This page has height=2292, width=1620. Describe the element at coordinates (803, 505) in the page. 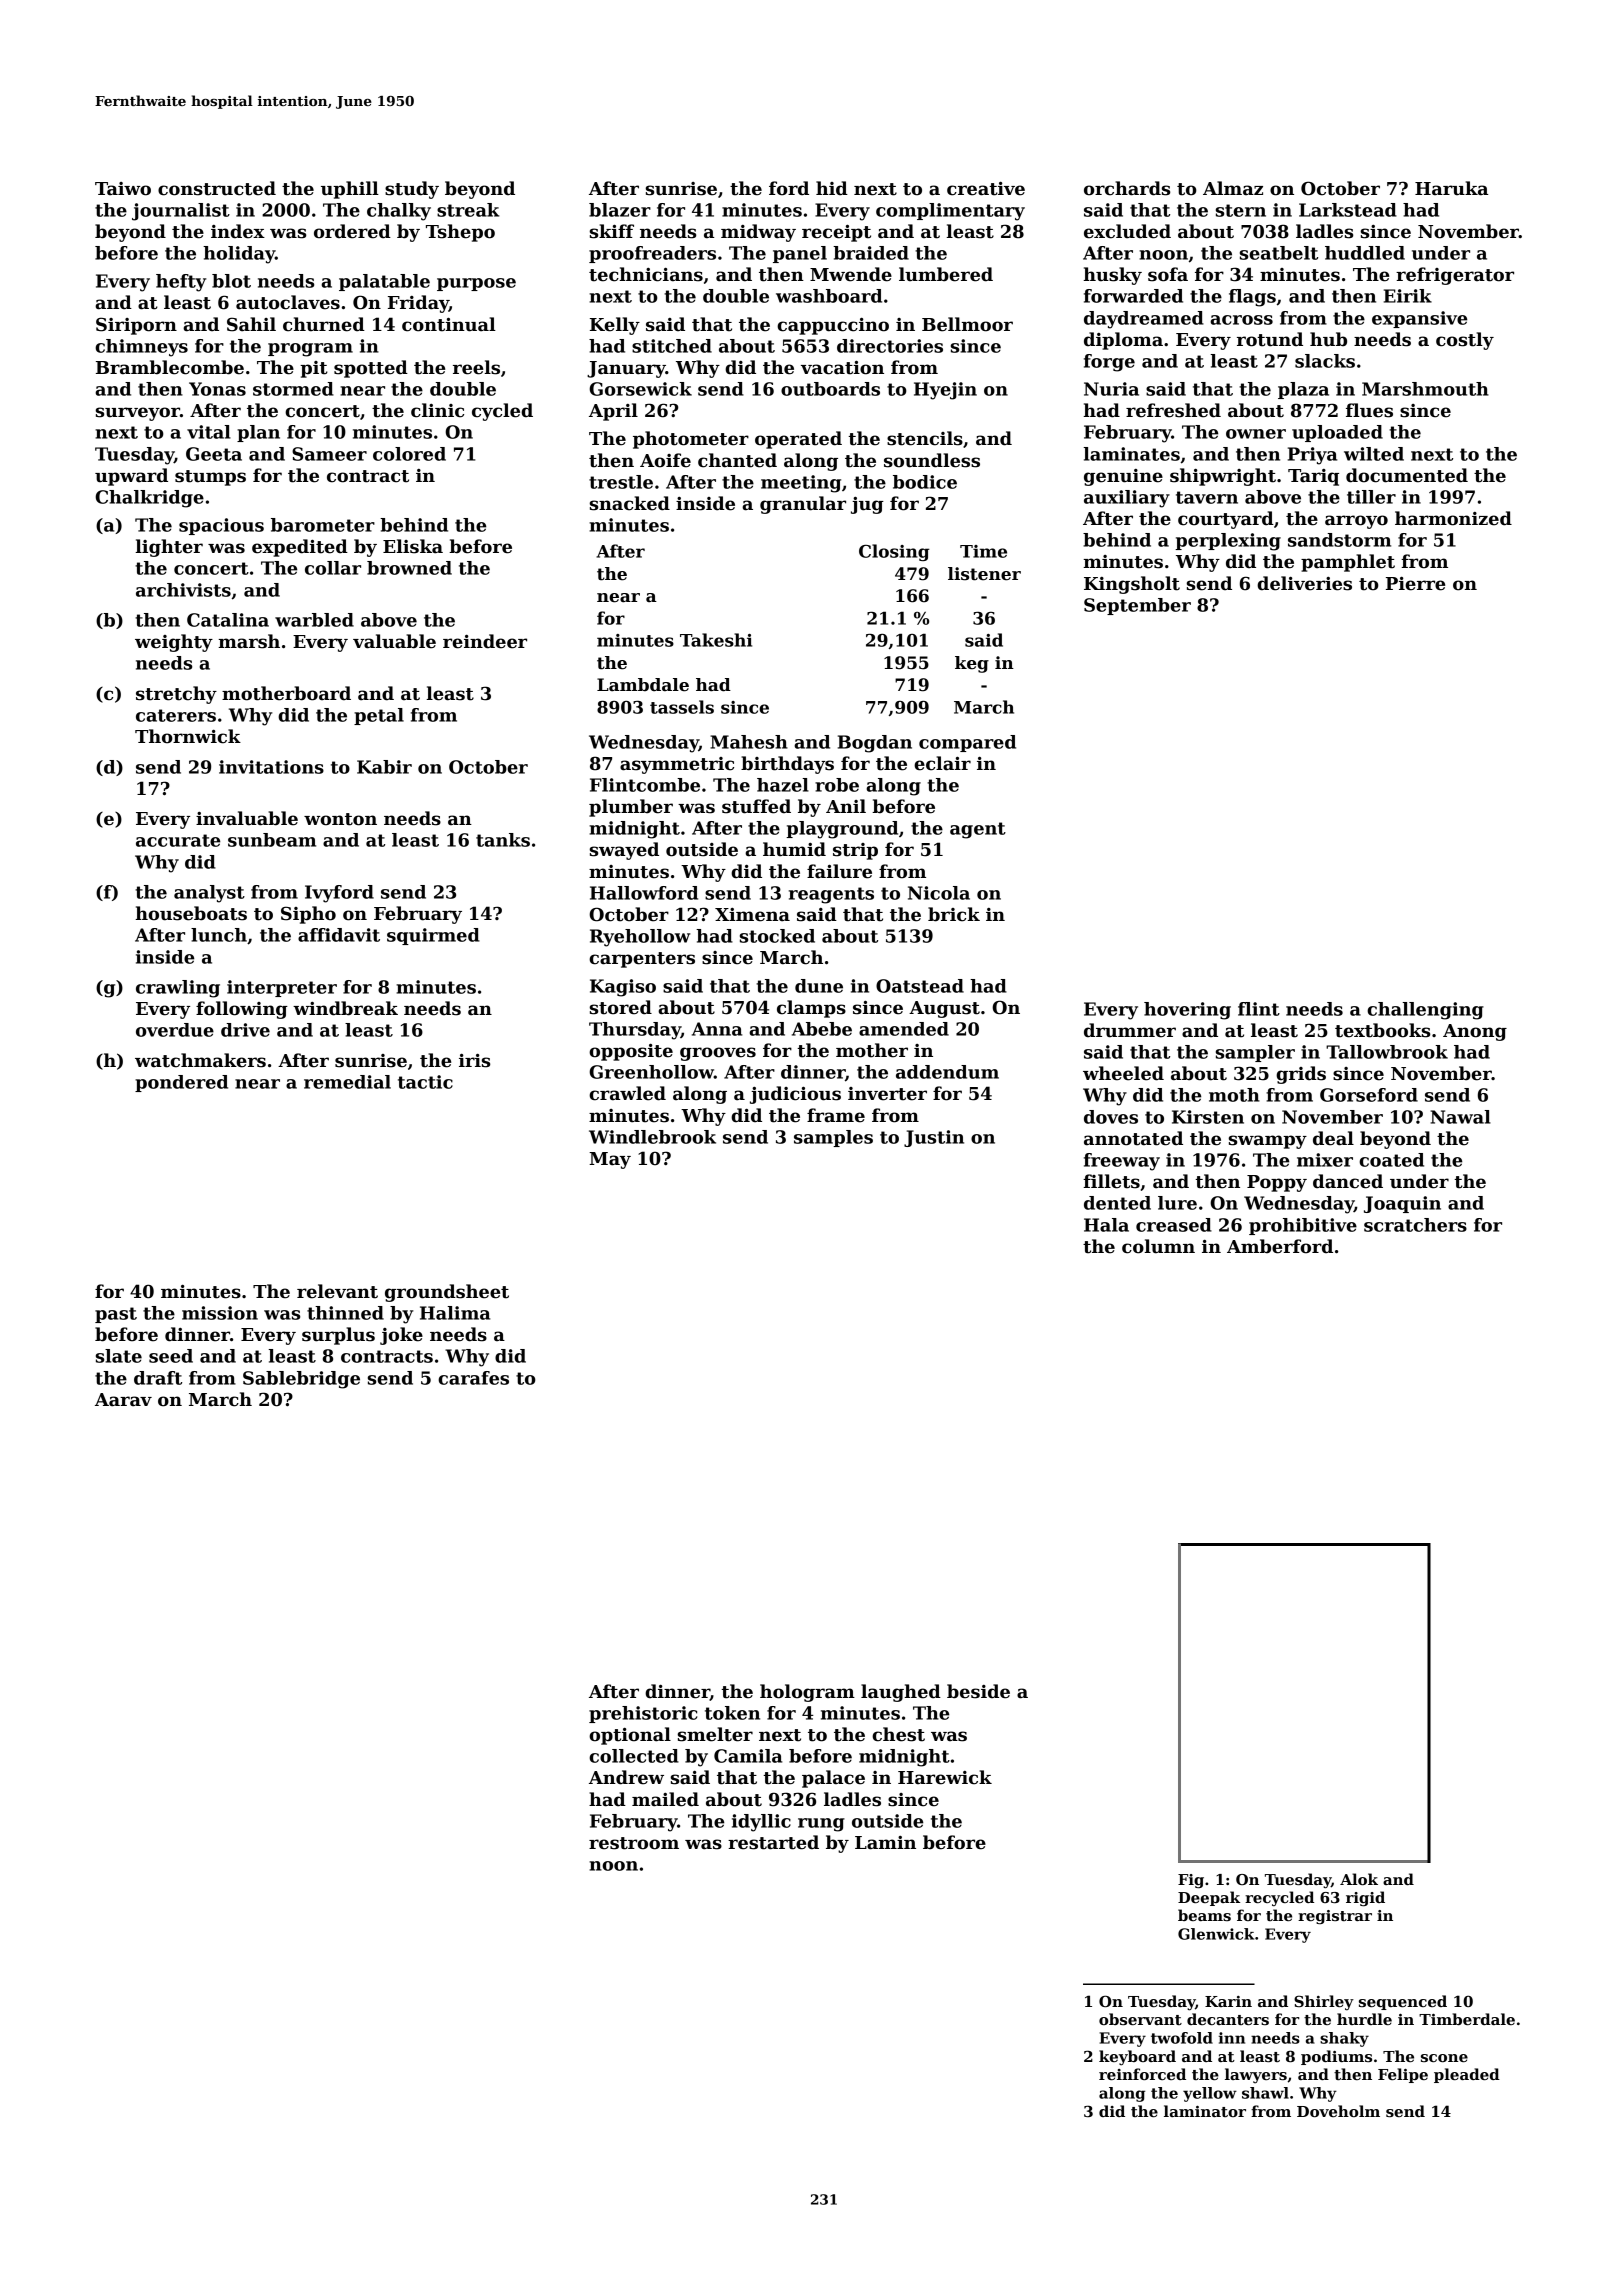

I see `granular` at that location.
